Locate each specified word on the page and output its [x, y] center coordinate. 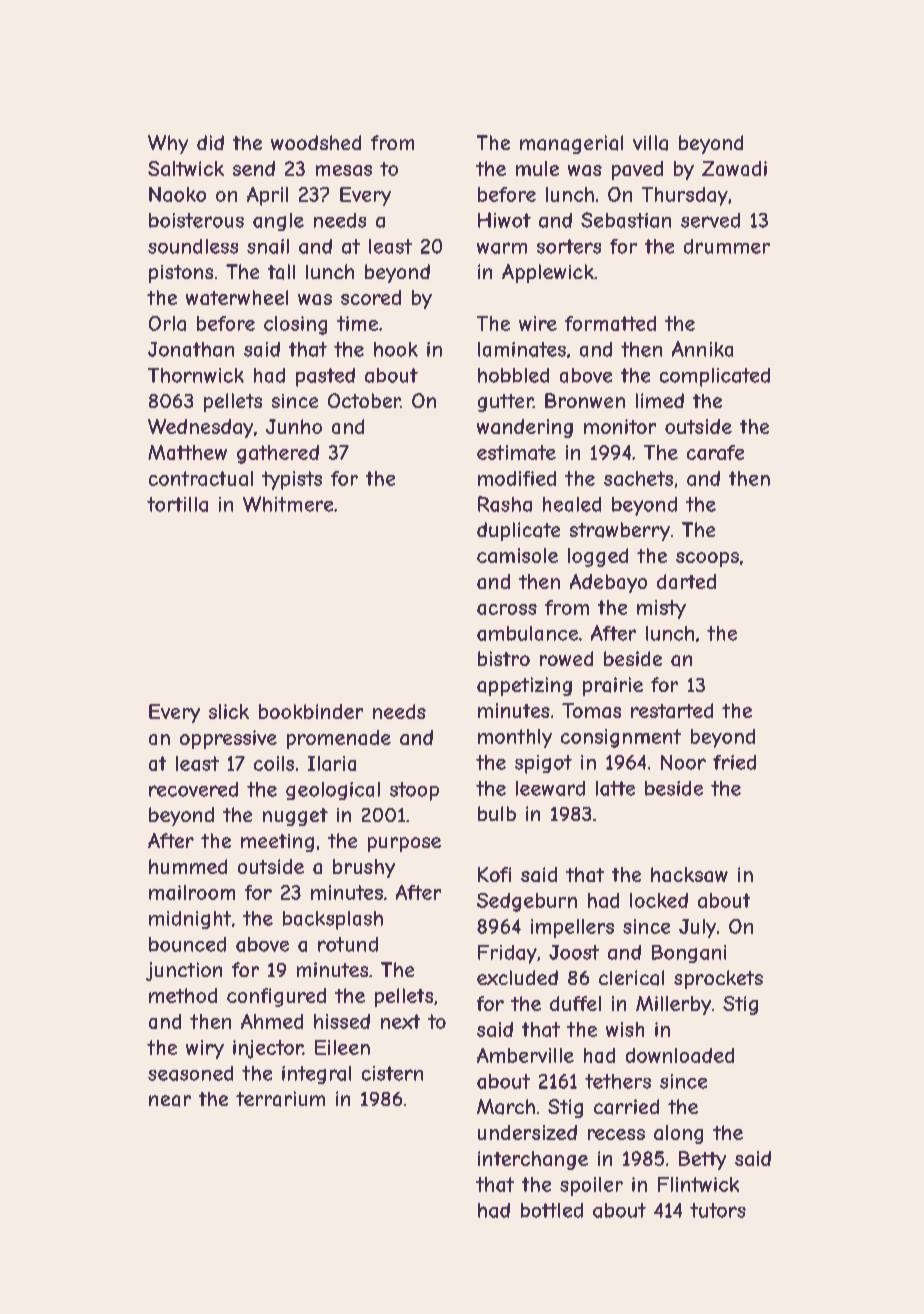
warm [502, 248]
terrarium [280, 1099]
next [400, 1021]
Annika [702, 349]
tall [281, 272]
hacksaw [689, 874]
